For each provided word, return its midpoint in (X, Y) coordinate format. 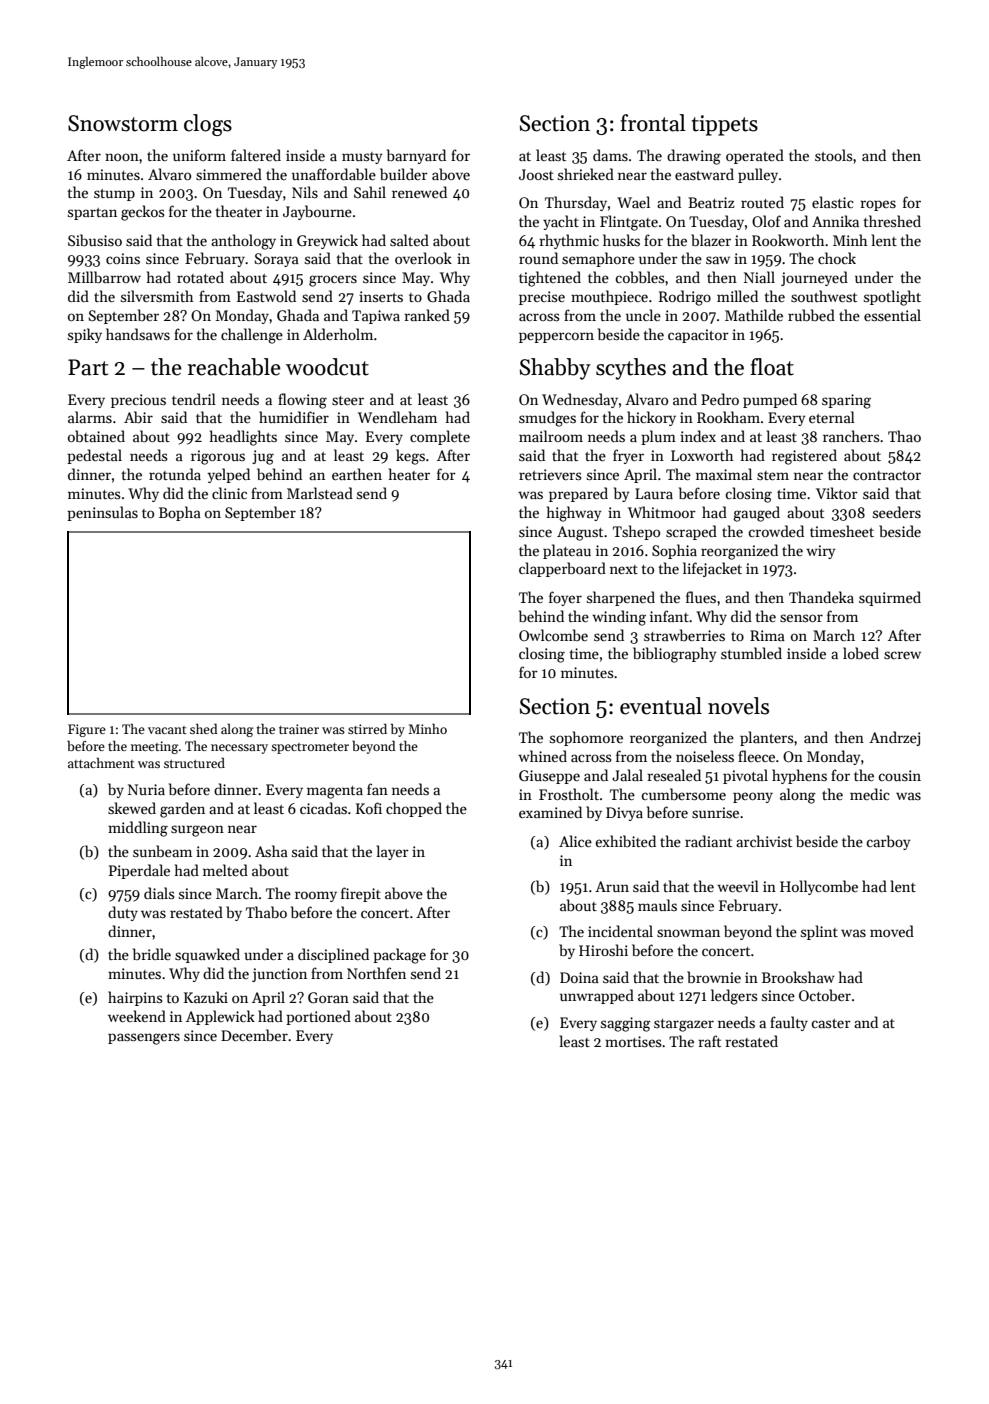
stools (834, 155)
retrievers (550, 474)
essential (892, 315)
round (538, 258)
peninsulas (102, 513)
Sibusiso (95, 240)
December (254, 1035)
